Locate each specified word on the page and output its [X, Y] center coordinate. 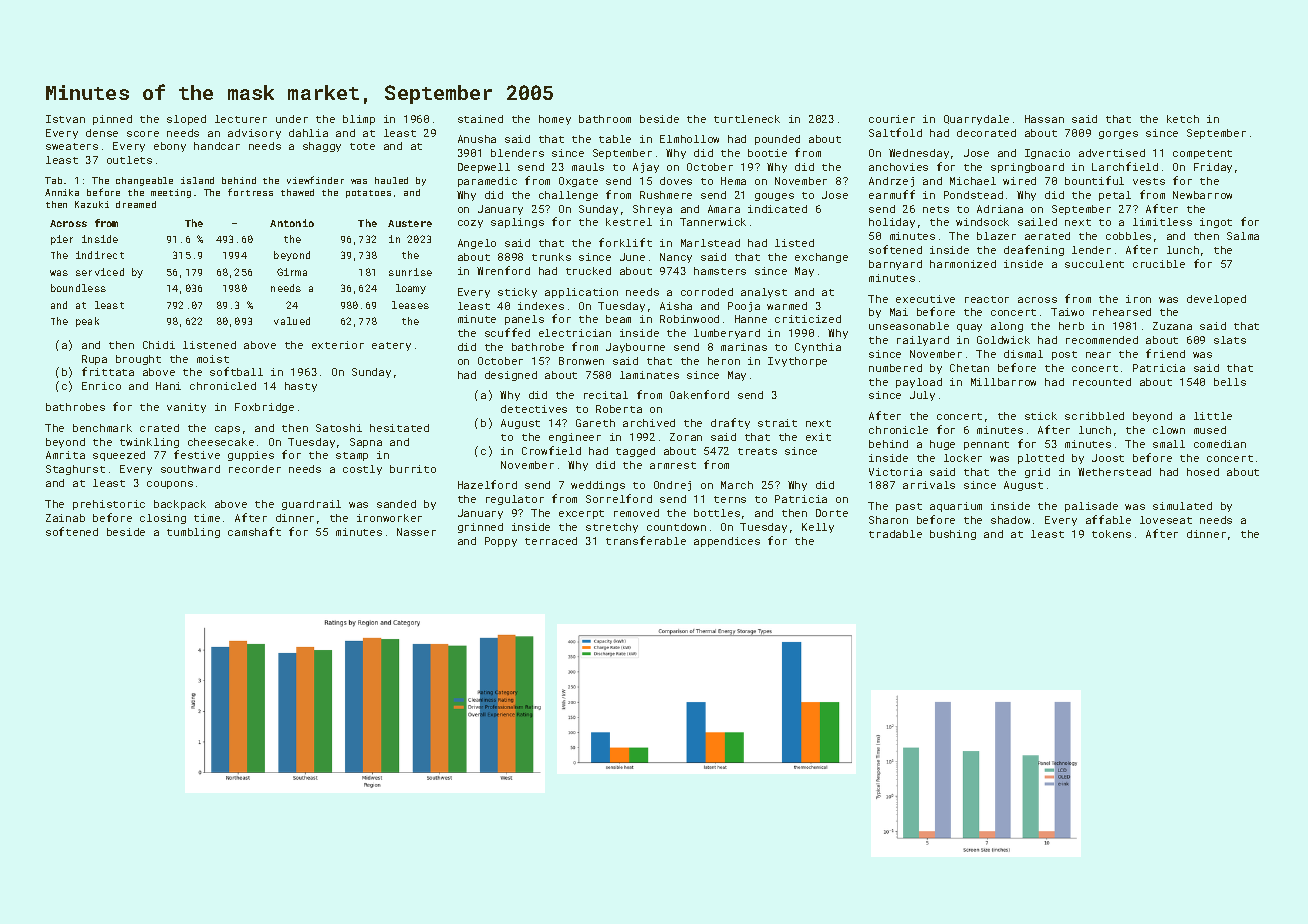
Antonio [292, 223]
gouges [774, 197]
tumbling [193, 533]
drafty [730, 423]
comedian [1220, 444]
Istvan [65, 119]
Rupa [94, 360]
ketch [1183, 119]
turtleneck [747, 119]
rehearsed [1122, 312]
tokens [1111, 534]
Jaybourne [635, 348]
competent [1202, 154]
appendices [727, 542]
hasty [301, 387]
